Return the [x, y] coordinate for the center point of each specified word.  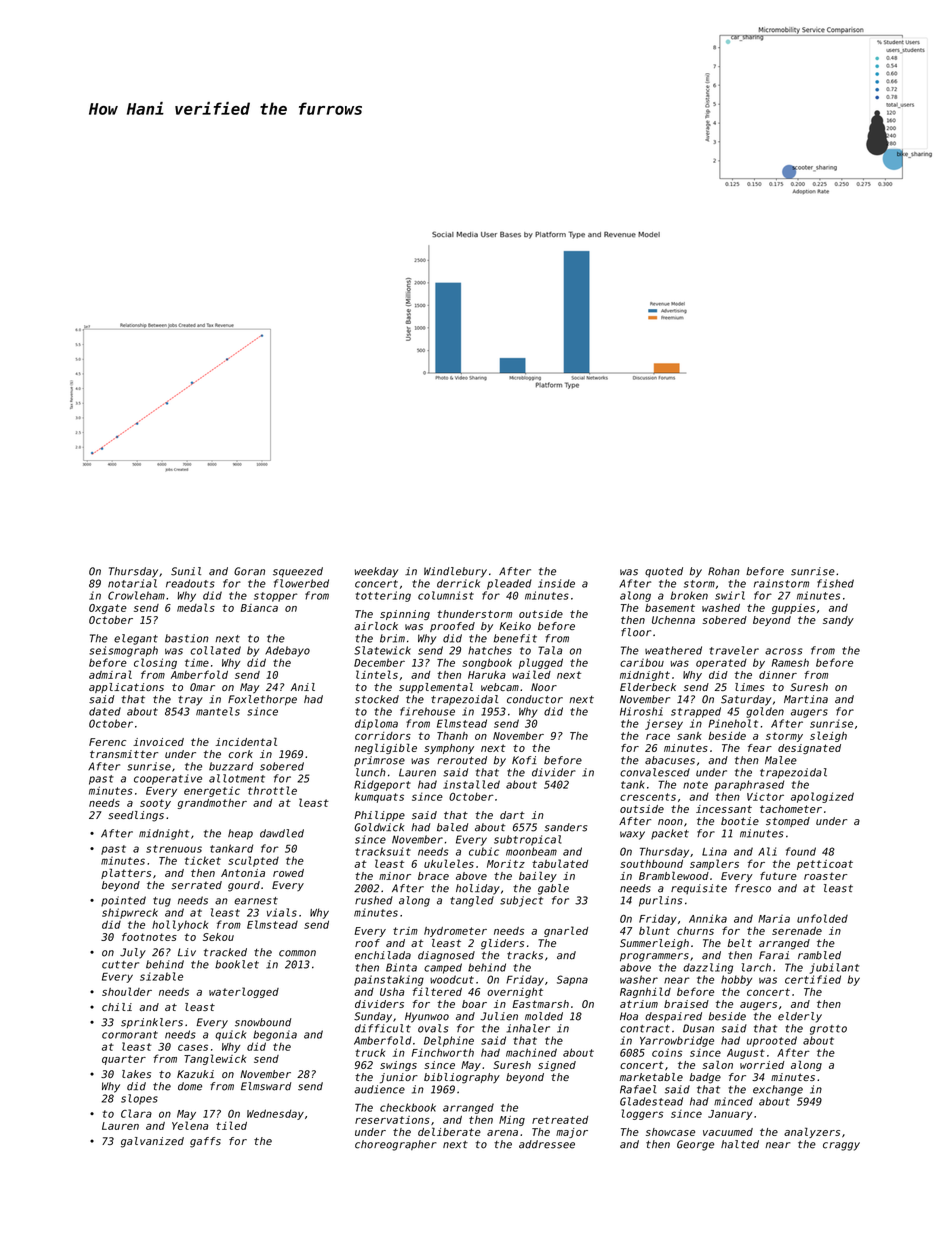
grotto [828, 1030]
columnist [446, 595]
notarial [132, 583]
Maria [774, 919]
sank [689, 736]
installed [471, 784]
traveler [734, 650]
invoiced [158, 742]
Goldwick [379, 827]
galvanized [152, 1142]
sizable [161, 976]
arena [502, 1133]
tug [162, 902]
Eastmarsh [541, 1004]
